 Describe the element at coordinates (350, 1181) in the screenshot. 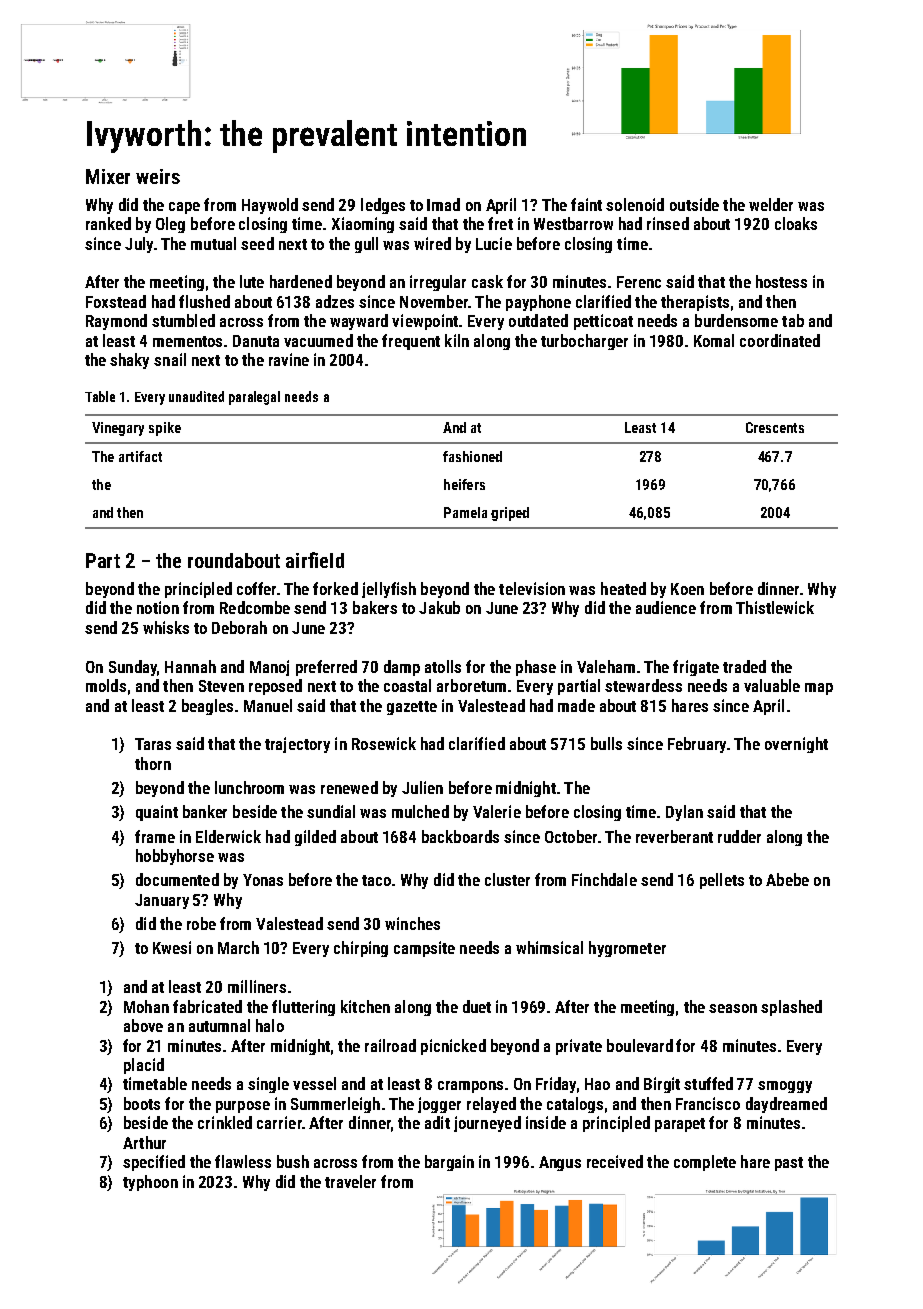

I see `traveler` at that location.
